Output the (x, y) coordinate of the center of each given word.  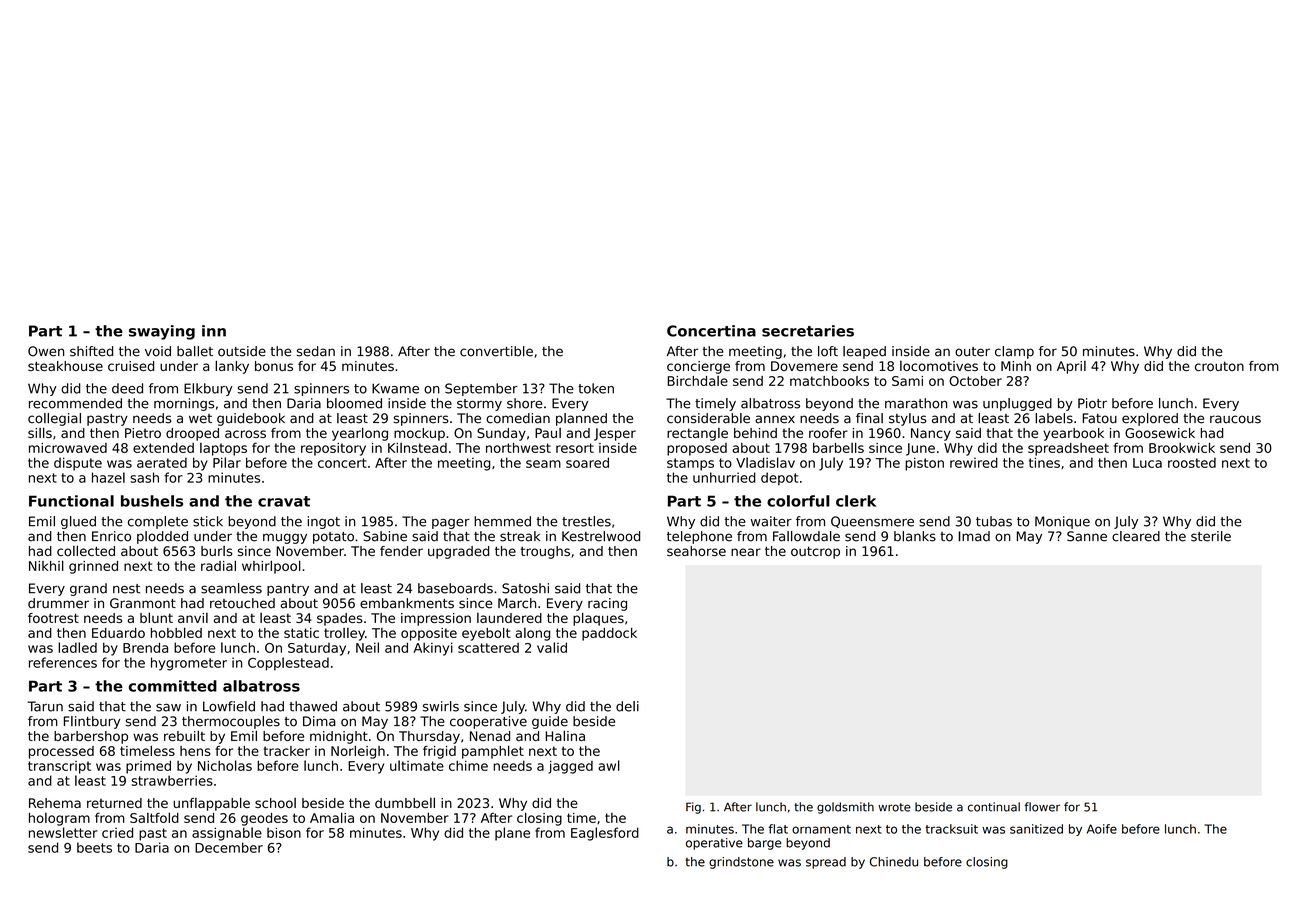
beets (94, 847)
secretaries (808, 331)
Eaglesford (605, 834)
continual (994, 807)
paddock (609, 634)
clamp (1014, 352)
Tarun (45, 706)
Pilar (227, 462)
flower (1042, 807)
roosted (1192, 463)
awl (609, 765)
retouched (242, 603)
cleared (1136, 536)
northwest (518, 448)
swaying (162, 332)
